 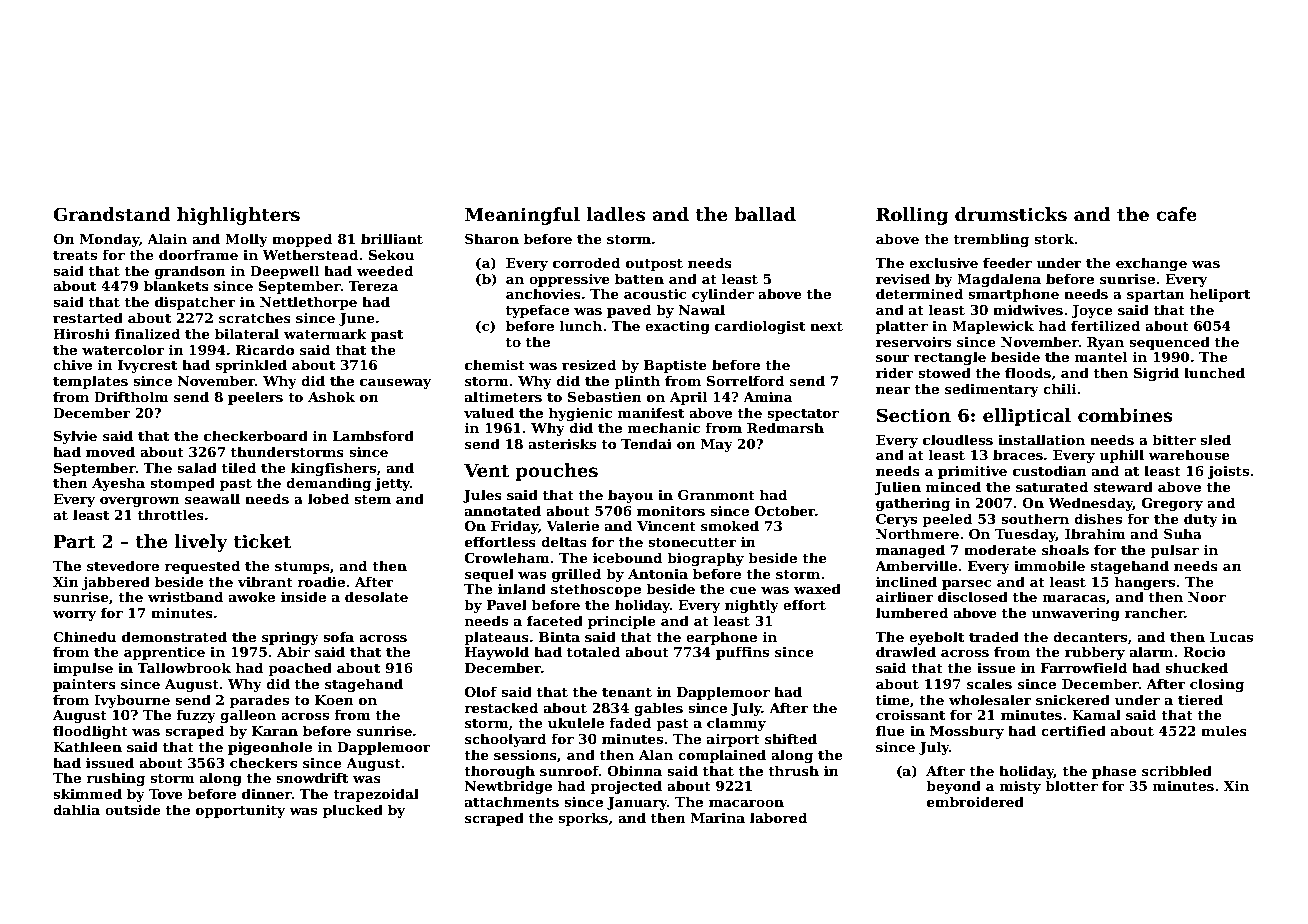 I want to click on elliptical, so click(x=1027, y=417).
